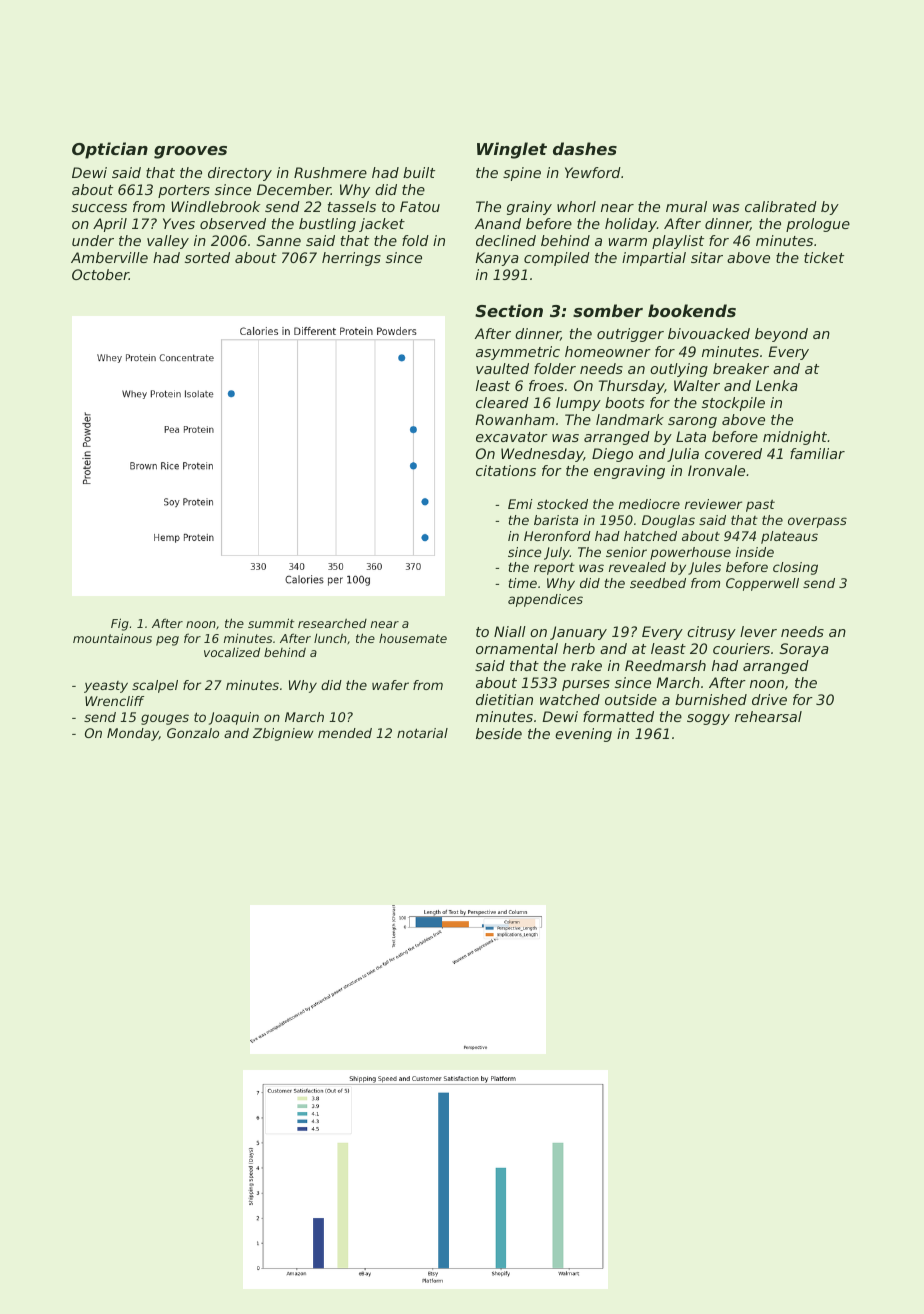  I want to click on prologue, so click(818, 225).
